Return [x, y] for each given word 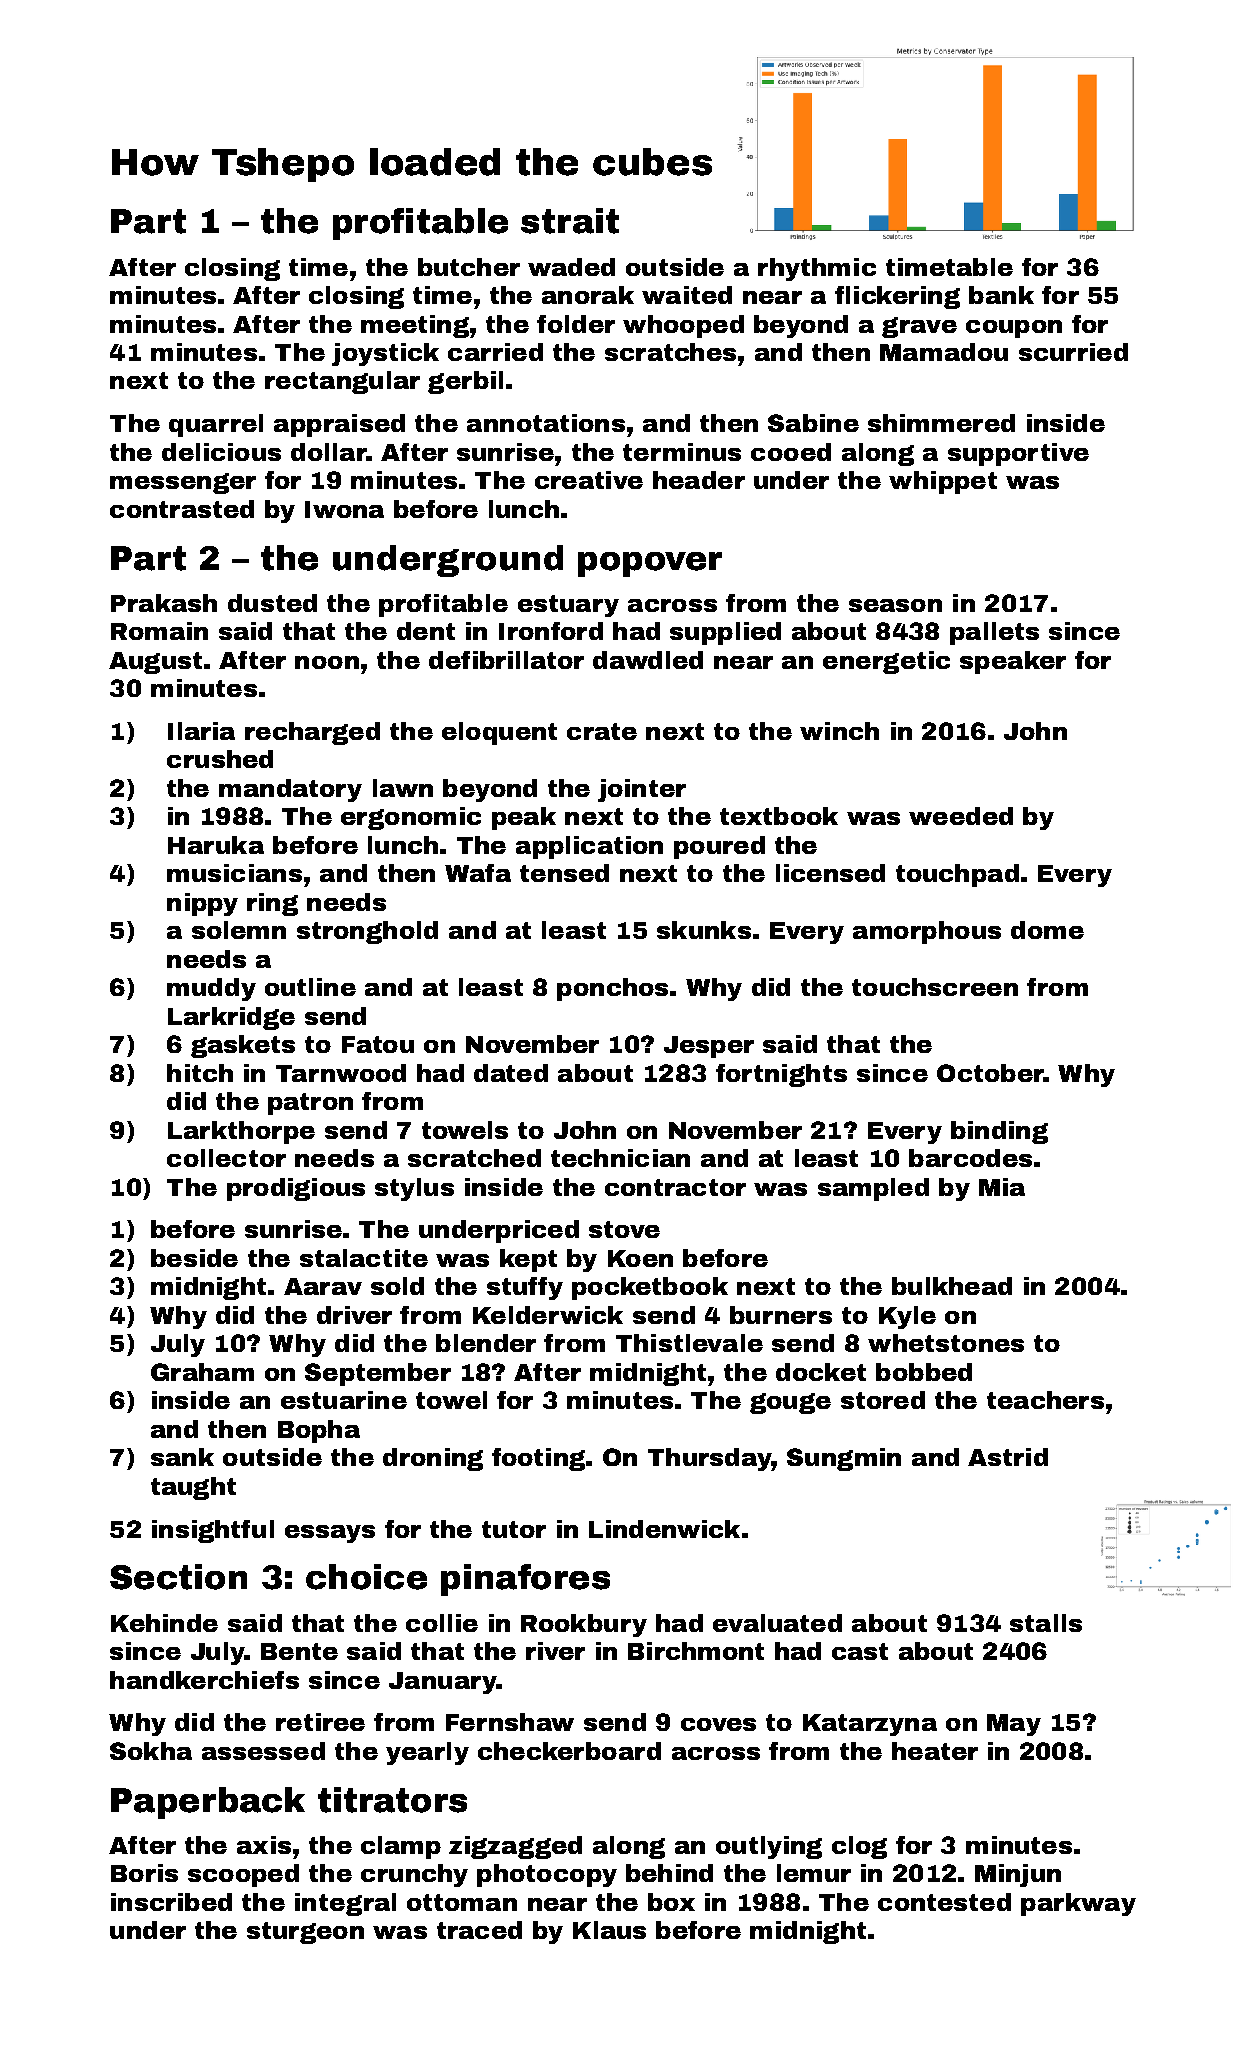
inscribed [171, 1902]
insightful [213, 1531]
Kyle [907, 1317]
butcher [469, 267]
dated [511, 1073]
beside [194, 1258]
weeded [961, 816]
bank [1001, 295]
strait [570, 221]
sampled [873, 1189]
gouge [790, 1403]
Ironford [551, 631]
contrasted [182, 509]
